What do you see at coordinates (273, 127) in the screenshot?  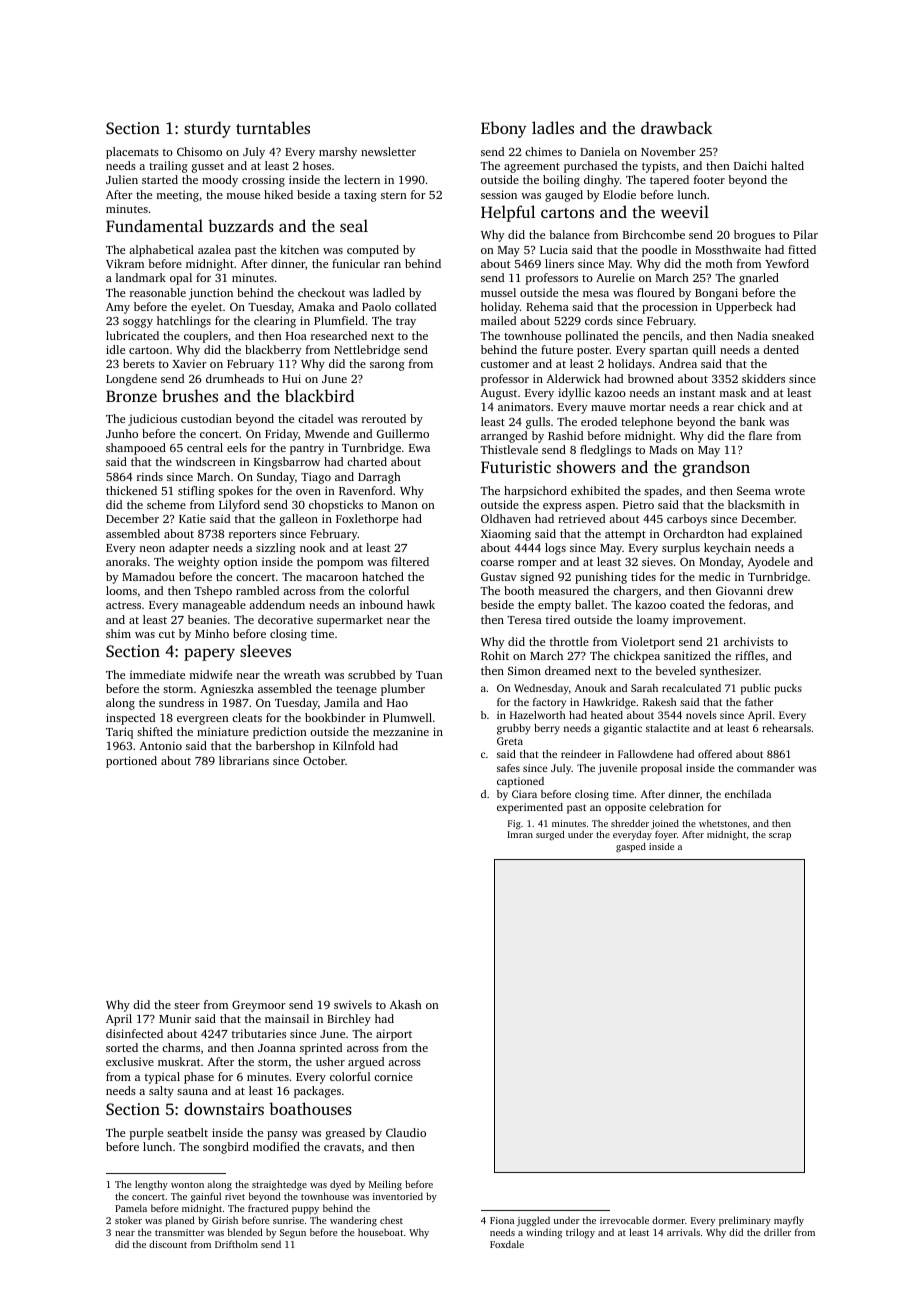 I see `turntables` at bounding box center [273, 127].
